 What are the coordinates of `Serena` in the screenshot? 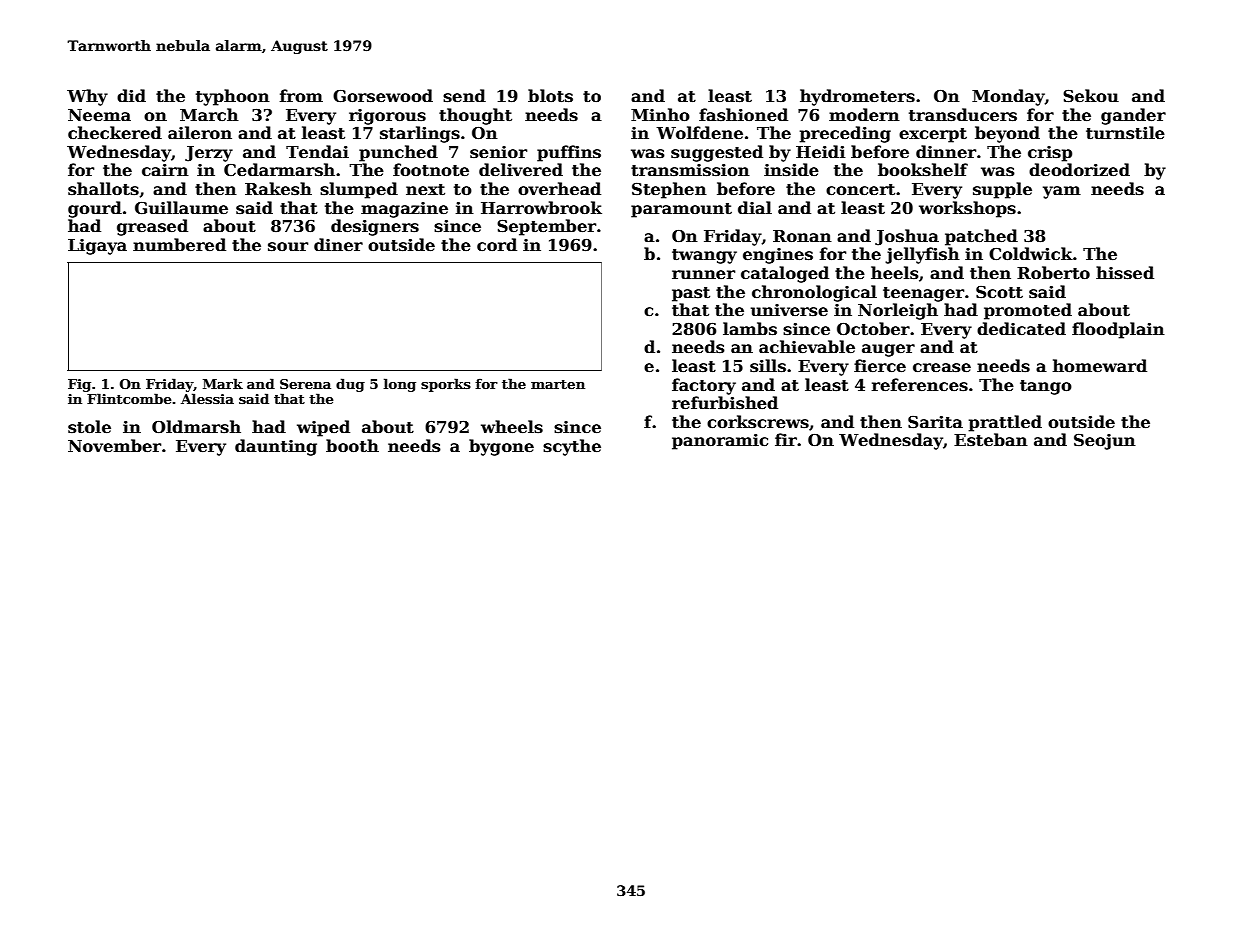 It's located at (305, 384).
